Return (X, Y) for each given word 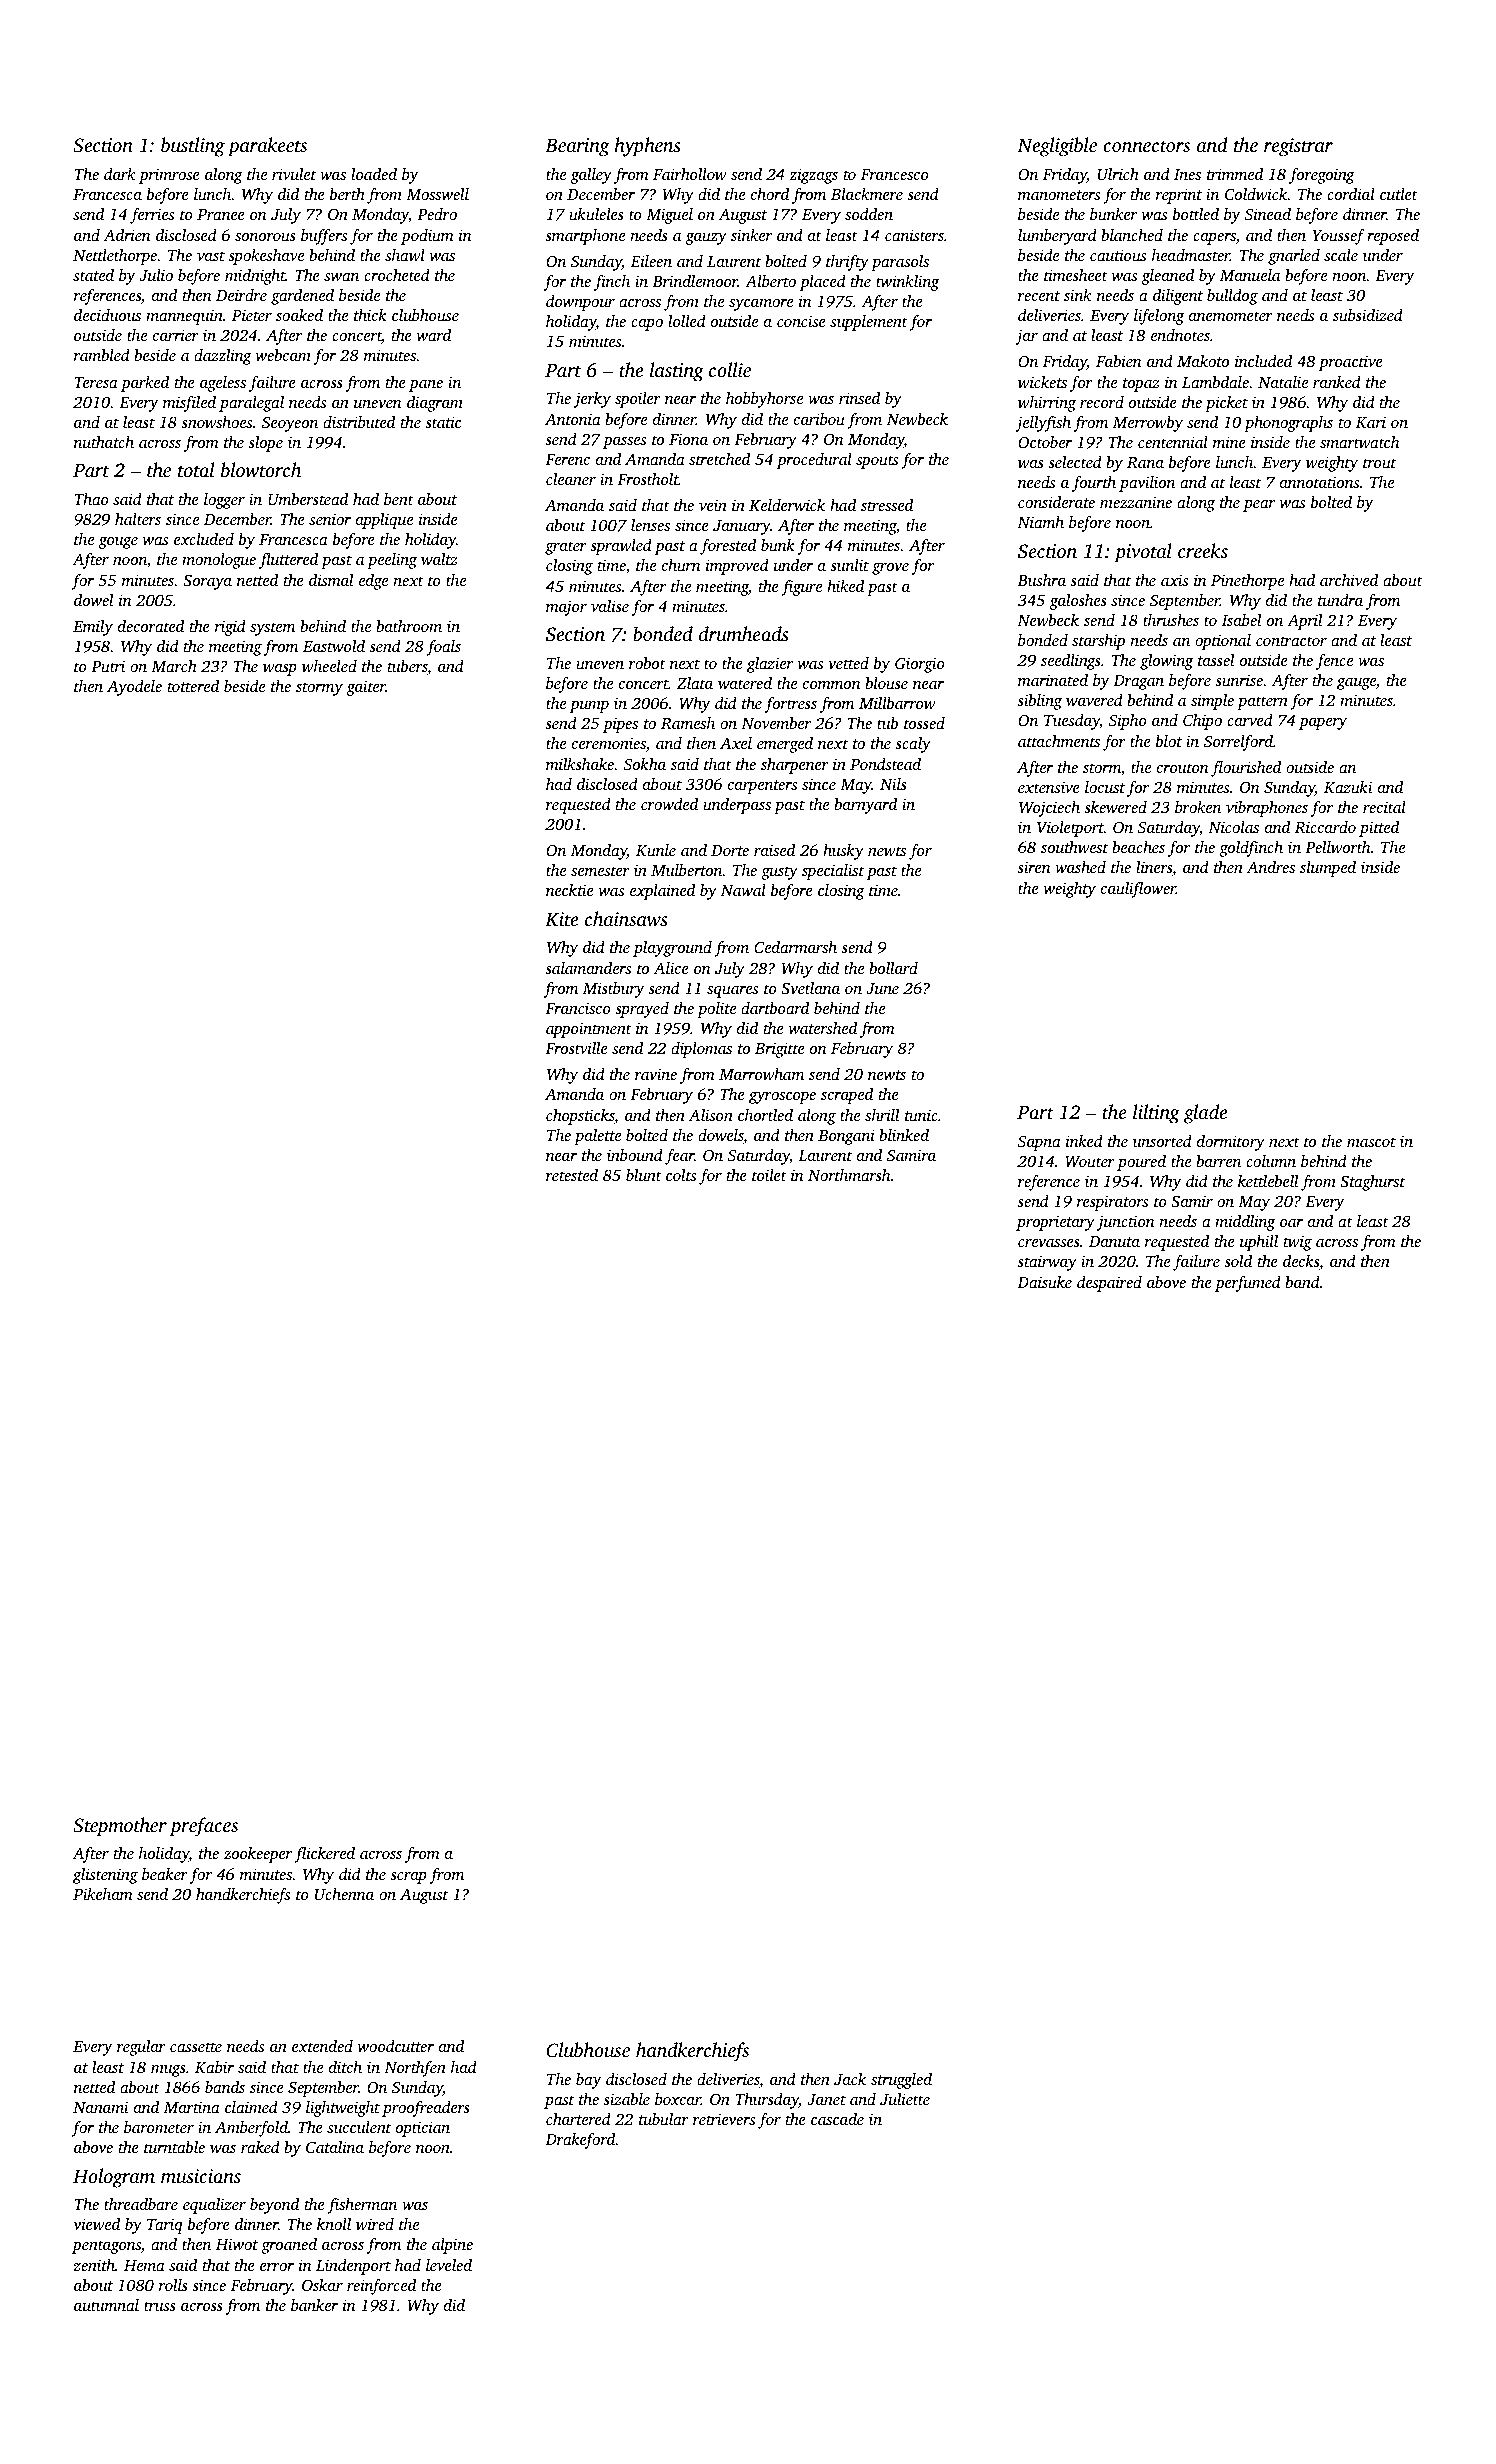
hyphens (647, 147)
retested (572, 1175)
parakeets (267, 147)
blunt (644, 1175)
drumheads (744, 633)
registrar (1298, 147)
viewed (96, 2224)
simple (1212, 702)
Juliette (905, 2099)
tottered (193, 686)
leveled (449, 2265)
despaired (1109, 1284)
